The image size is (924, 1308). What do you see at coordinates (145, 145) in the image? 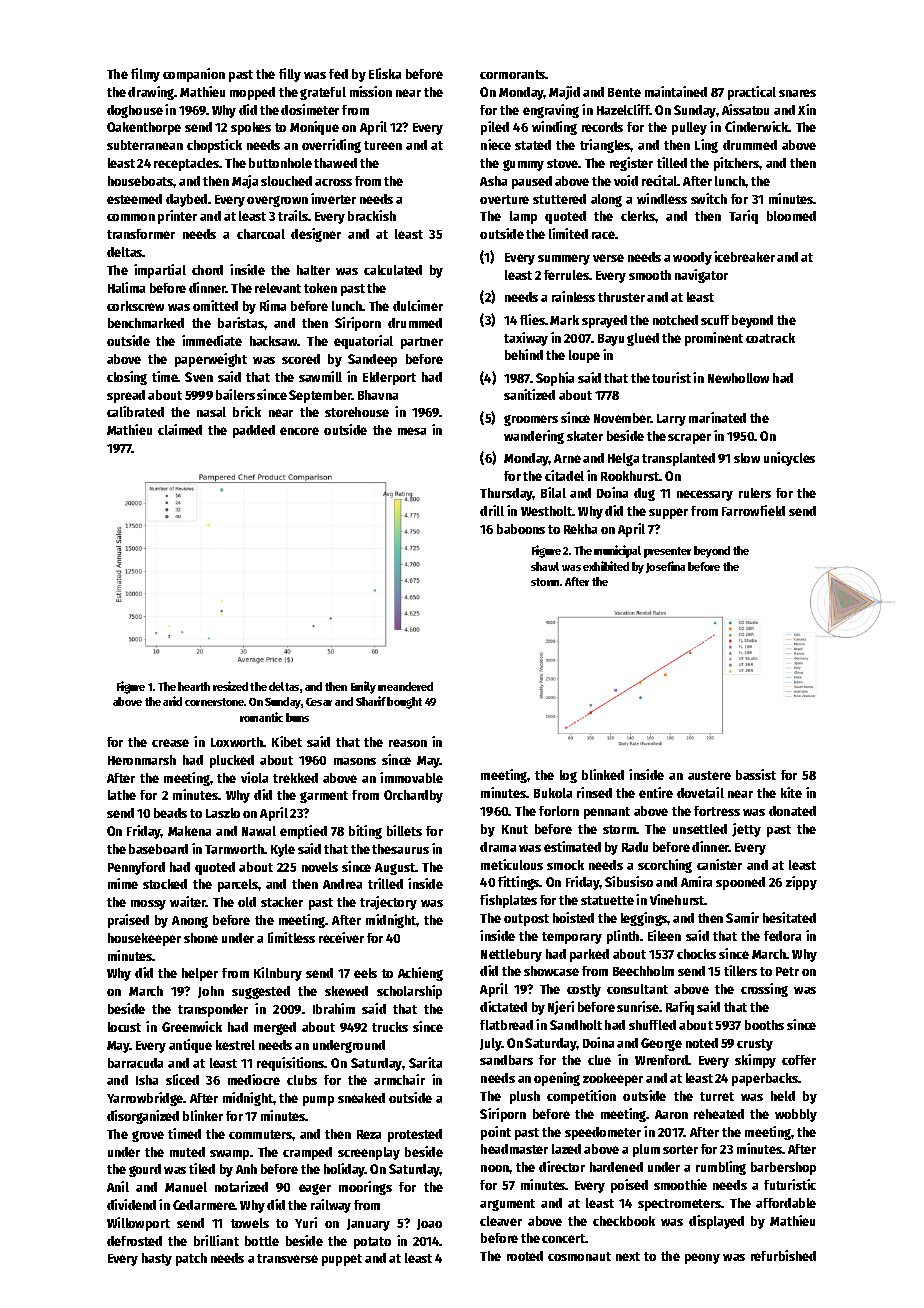
I see `subterranean` at bounding box center [145, 145].
